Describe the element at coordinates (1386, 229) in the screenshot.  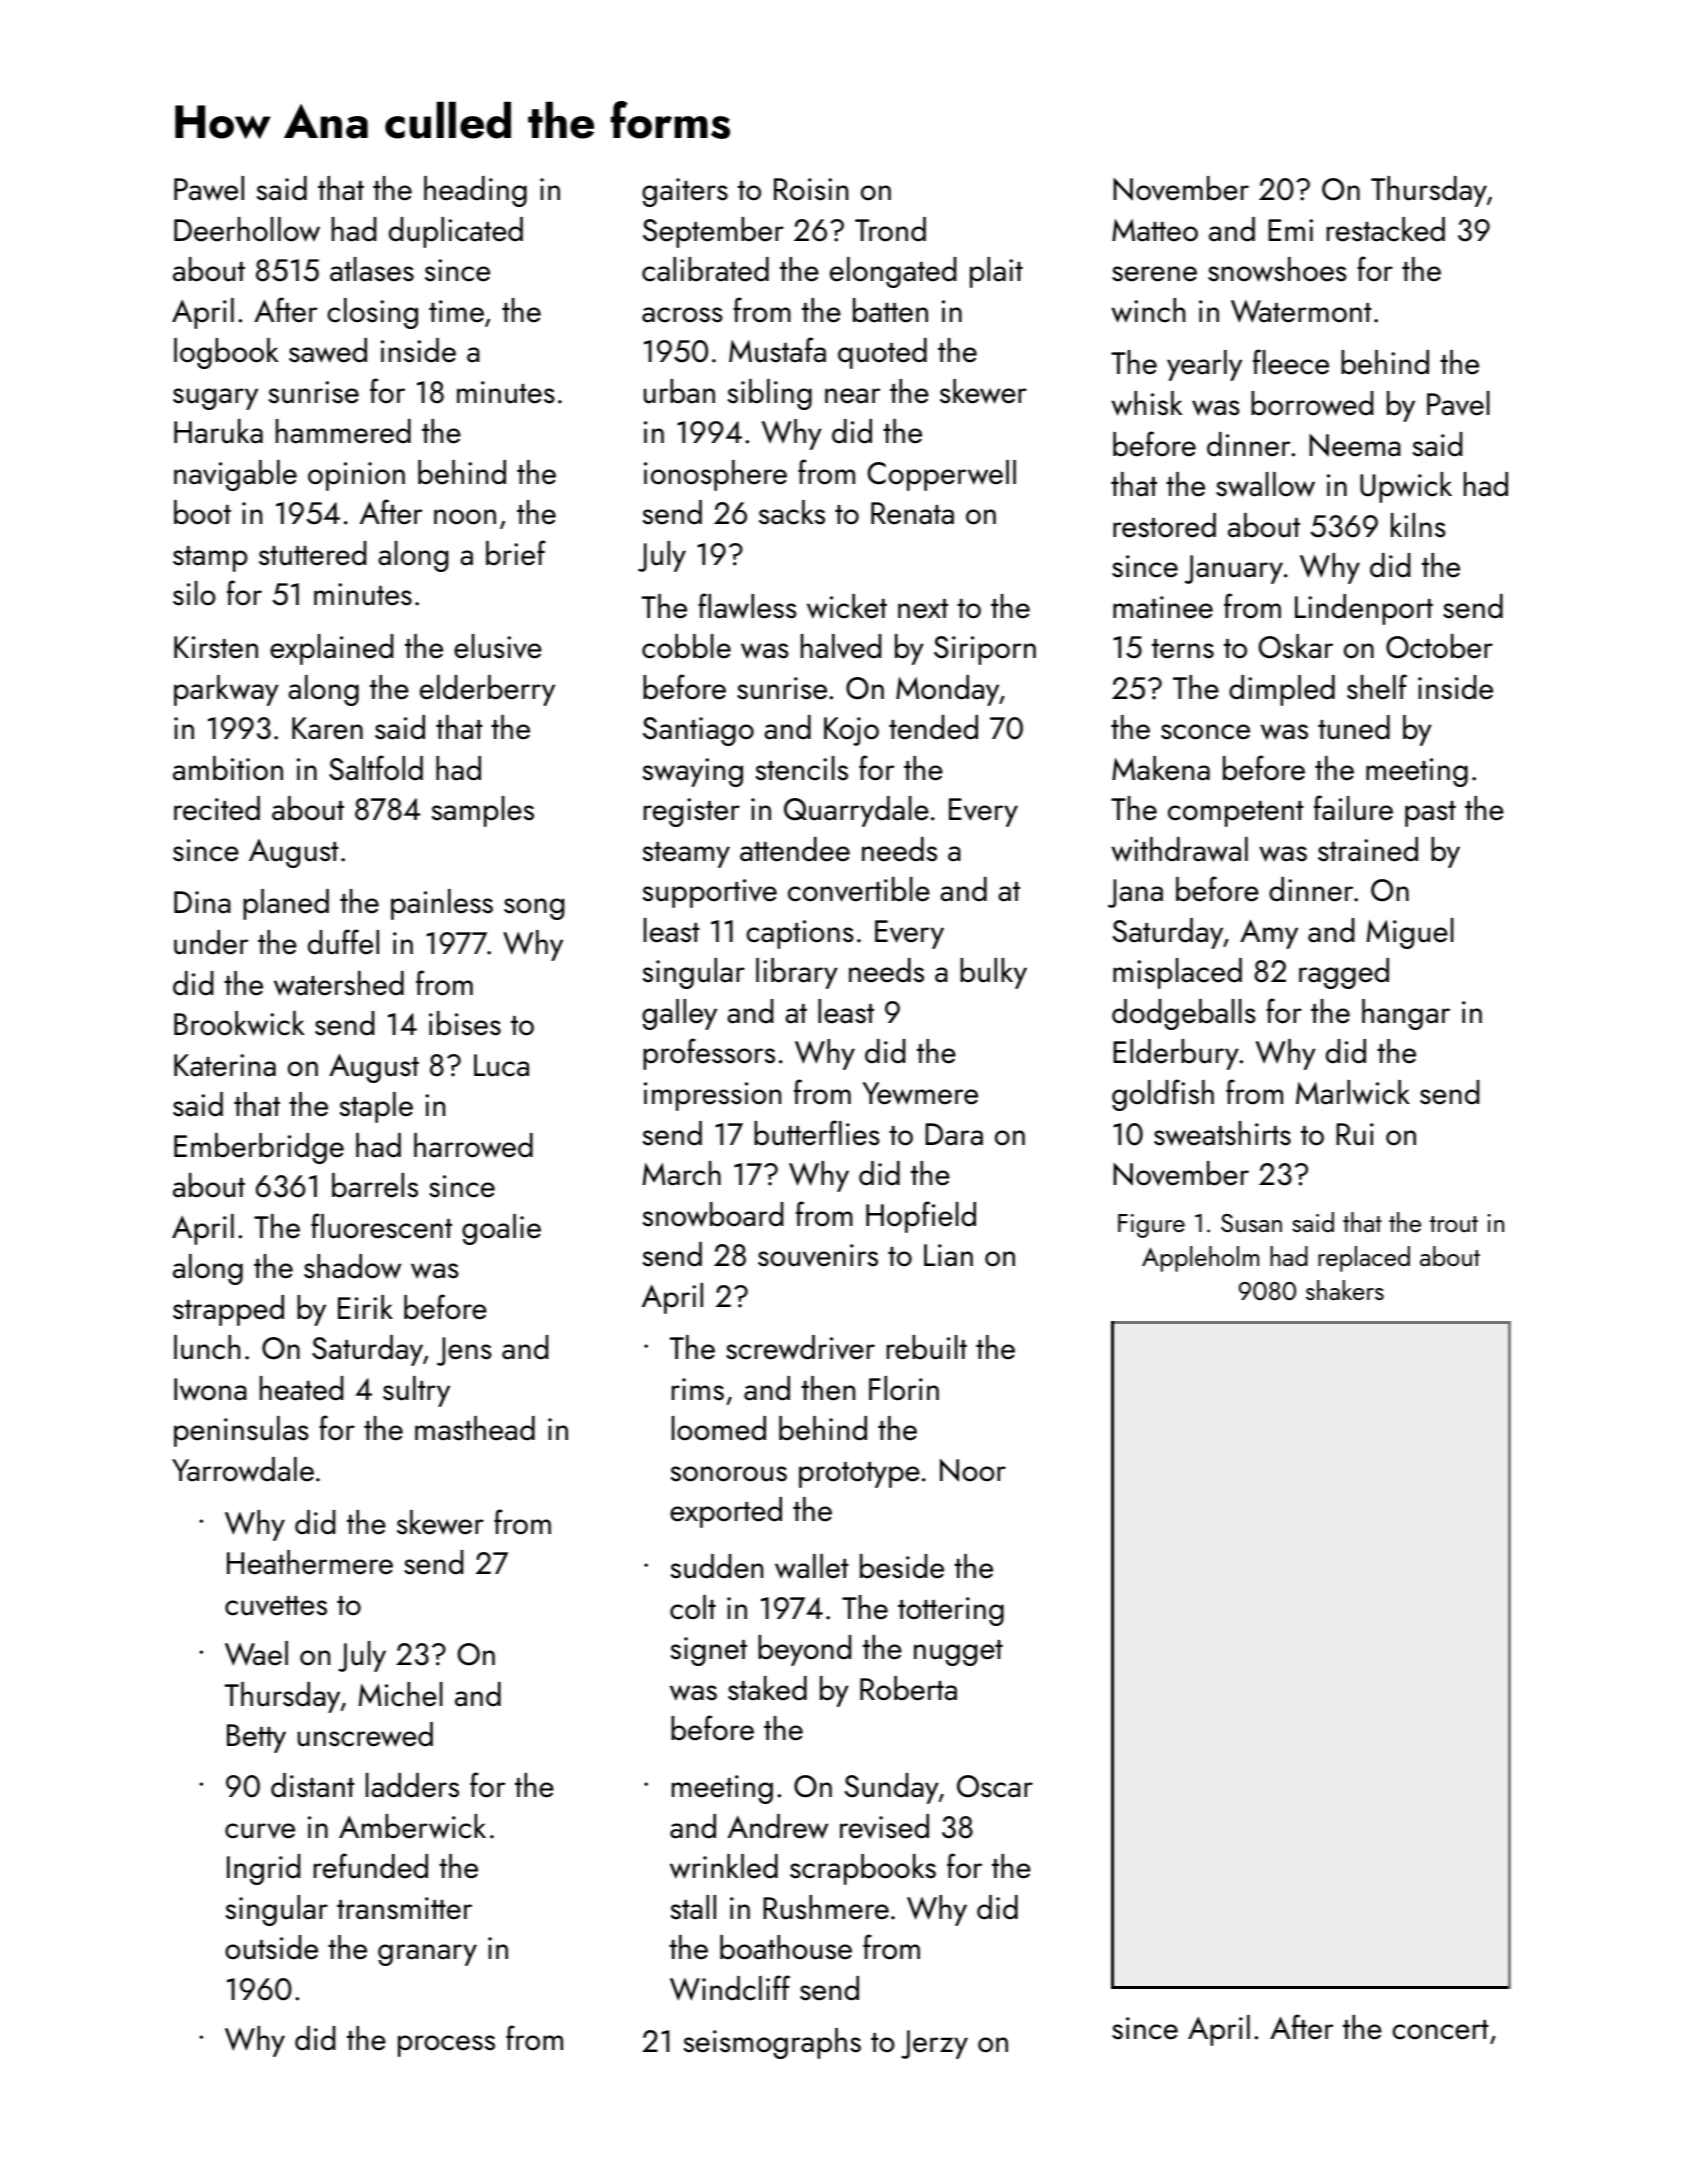
I see `restacked` at that location.
